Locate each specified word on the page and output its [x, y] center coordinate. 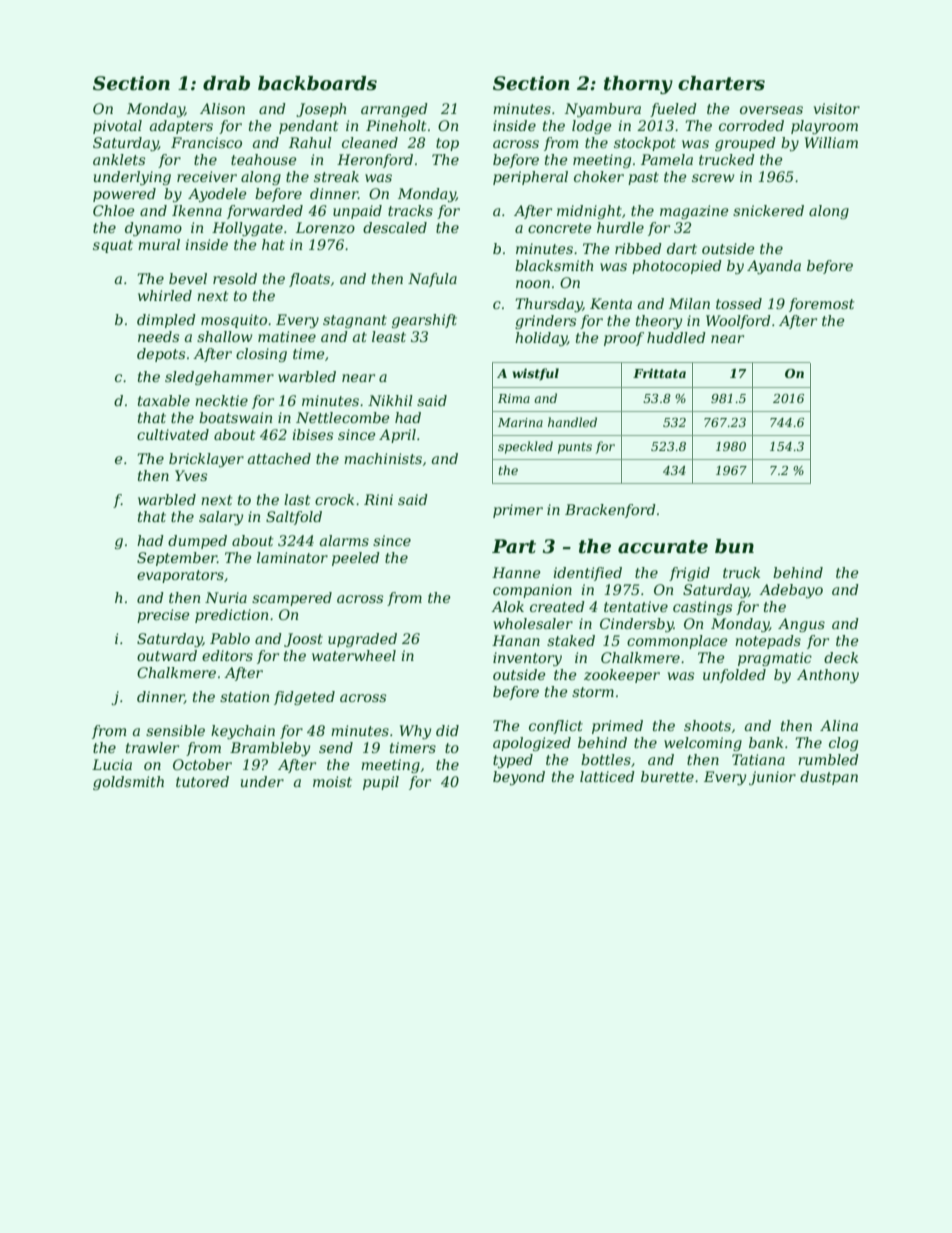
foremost [821, 305]
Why [415, 732]
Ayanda [774, 267]
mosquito [234, 321]
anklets [119, 159]
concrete [560, 228]
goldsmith [128, 783]
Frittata [659, 373]
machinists [383, 458]
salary [221, 518]
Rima [514, 398]
